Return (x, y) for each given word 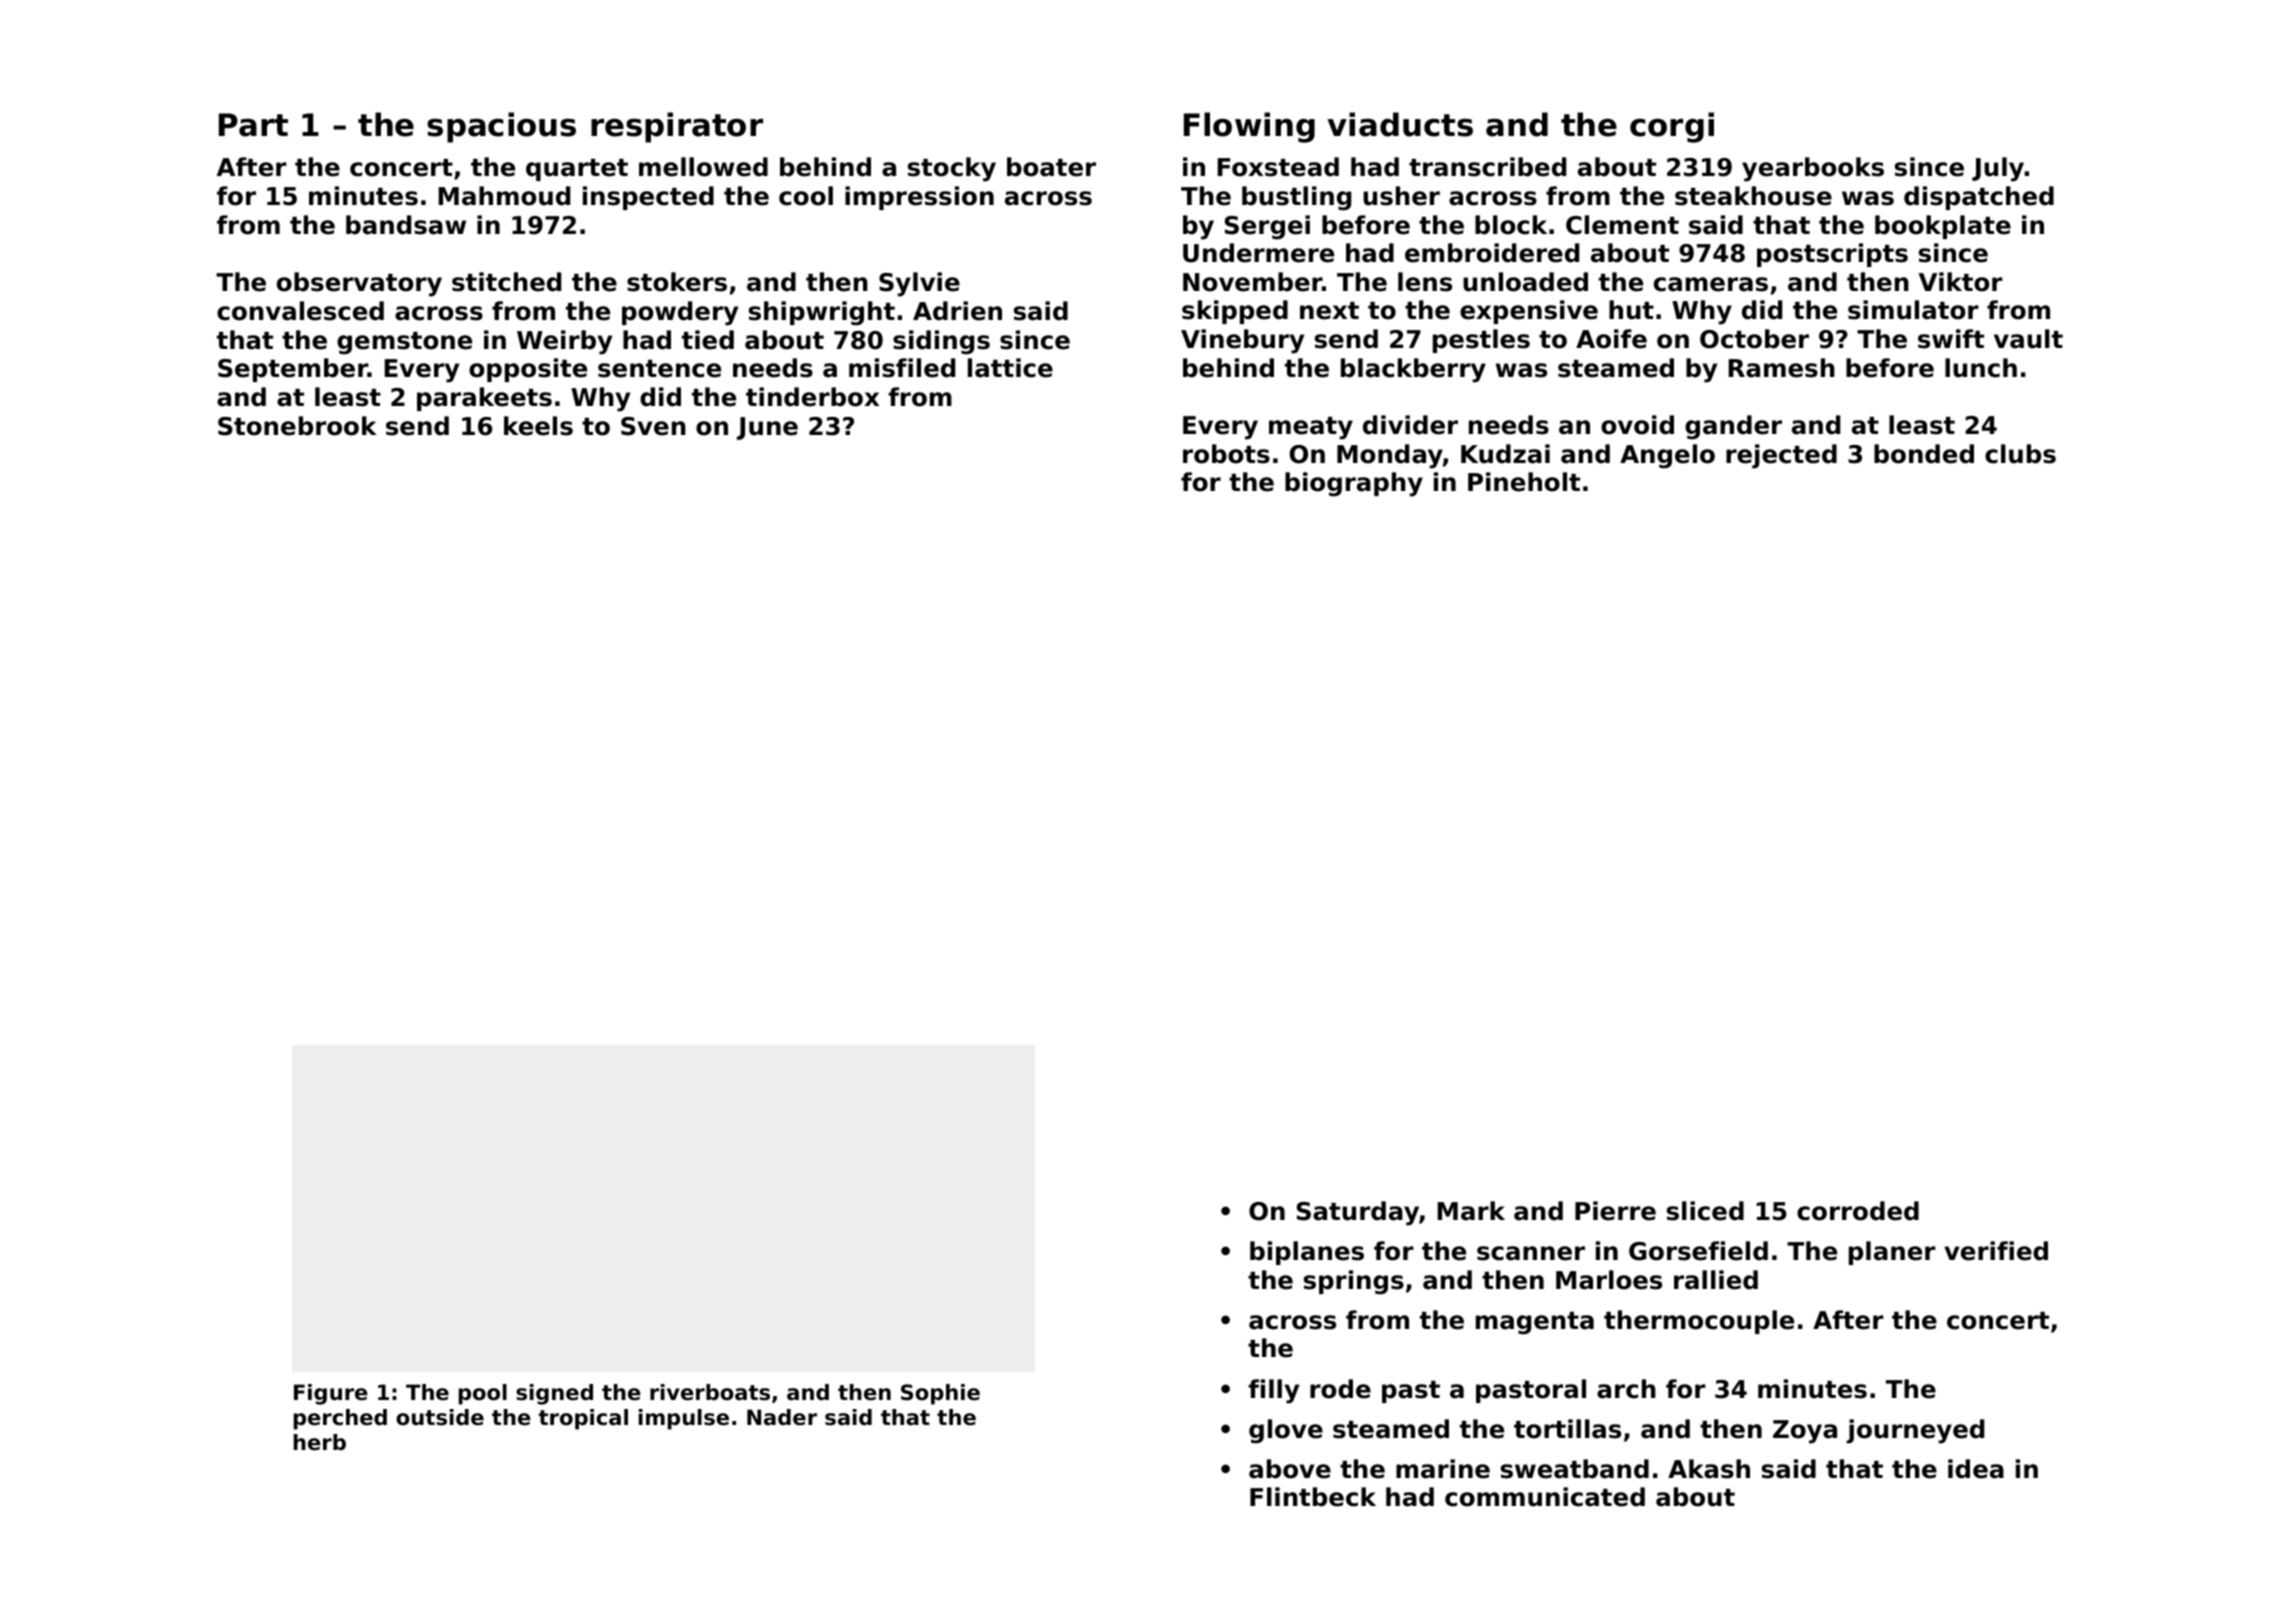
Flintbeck (1313, 1497)
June (767, 428)
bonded (1924, 454)
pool (483, 1394)
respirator (677, 127)
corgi (1672, 127)
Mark (1471, 1211)
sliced (1705, 1211)
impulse (684, 1419)
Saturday (1358, 1213)
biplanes (1307, 1253)
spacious (501, 127)
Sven (653, 426)
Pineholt (1524, 482)
